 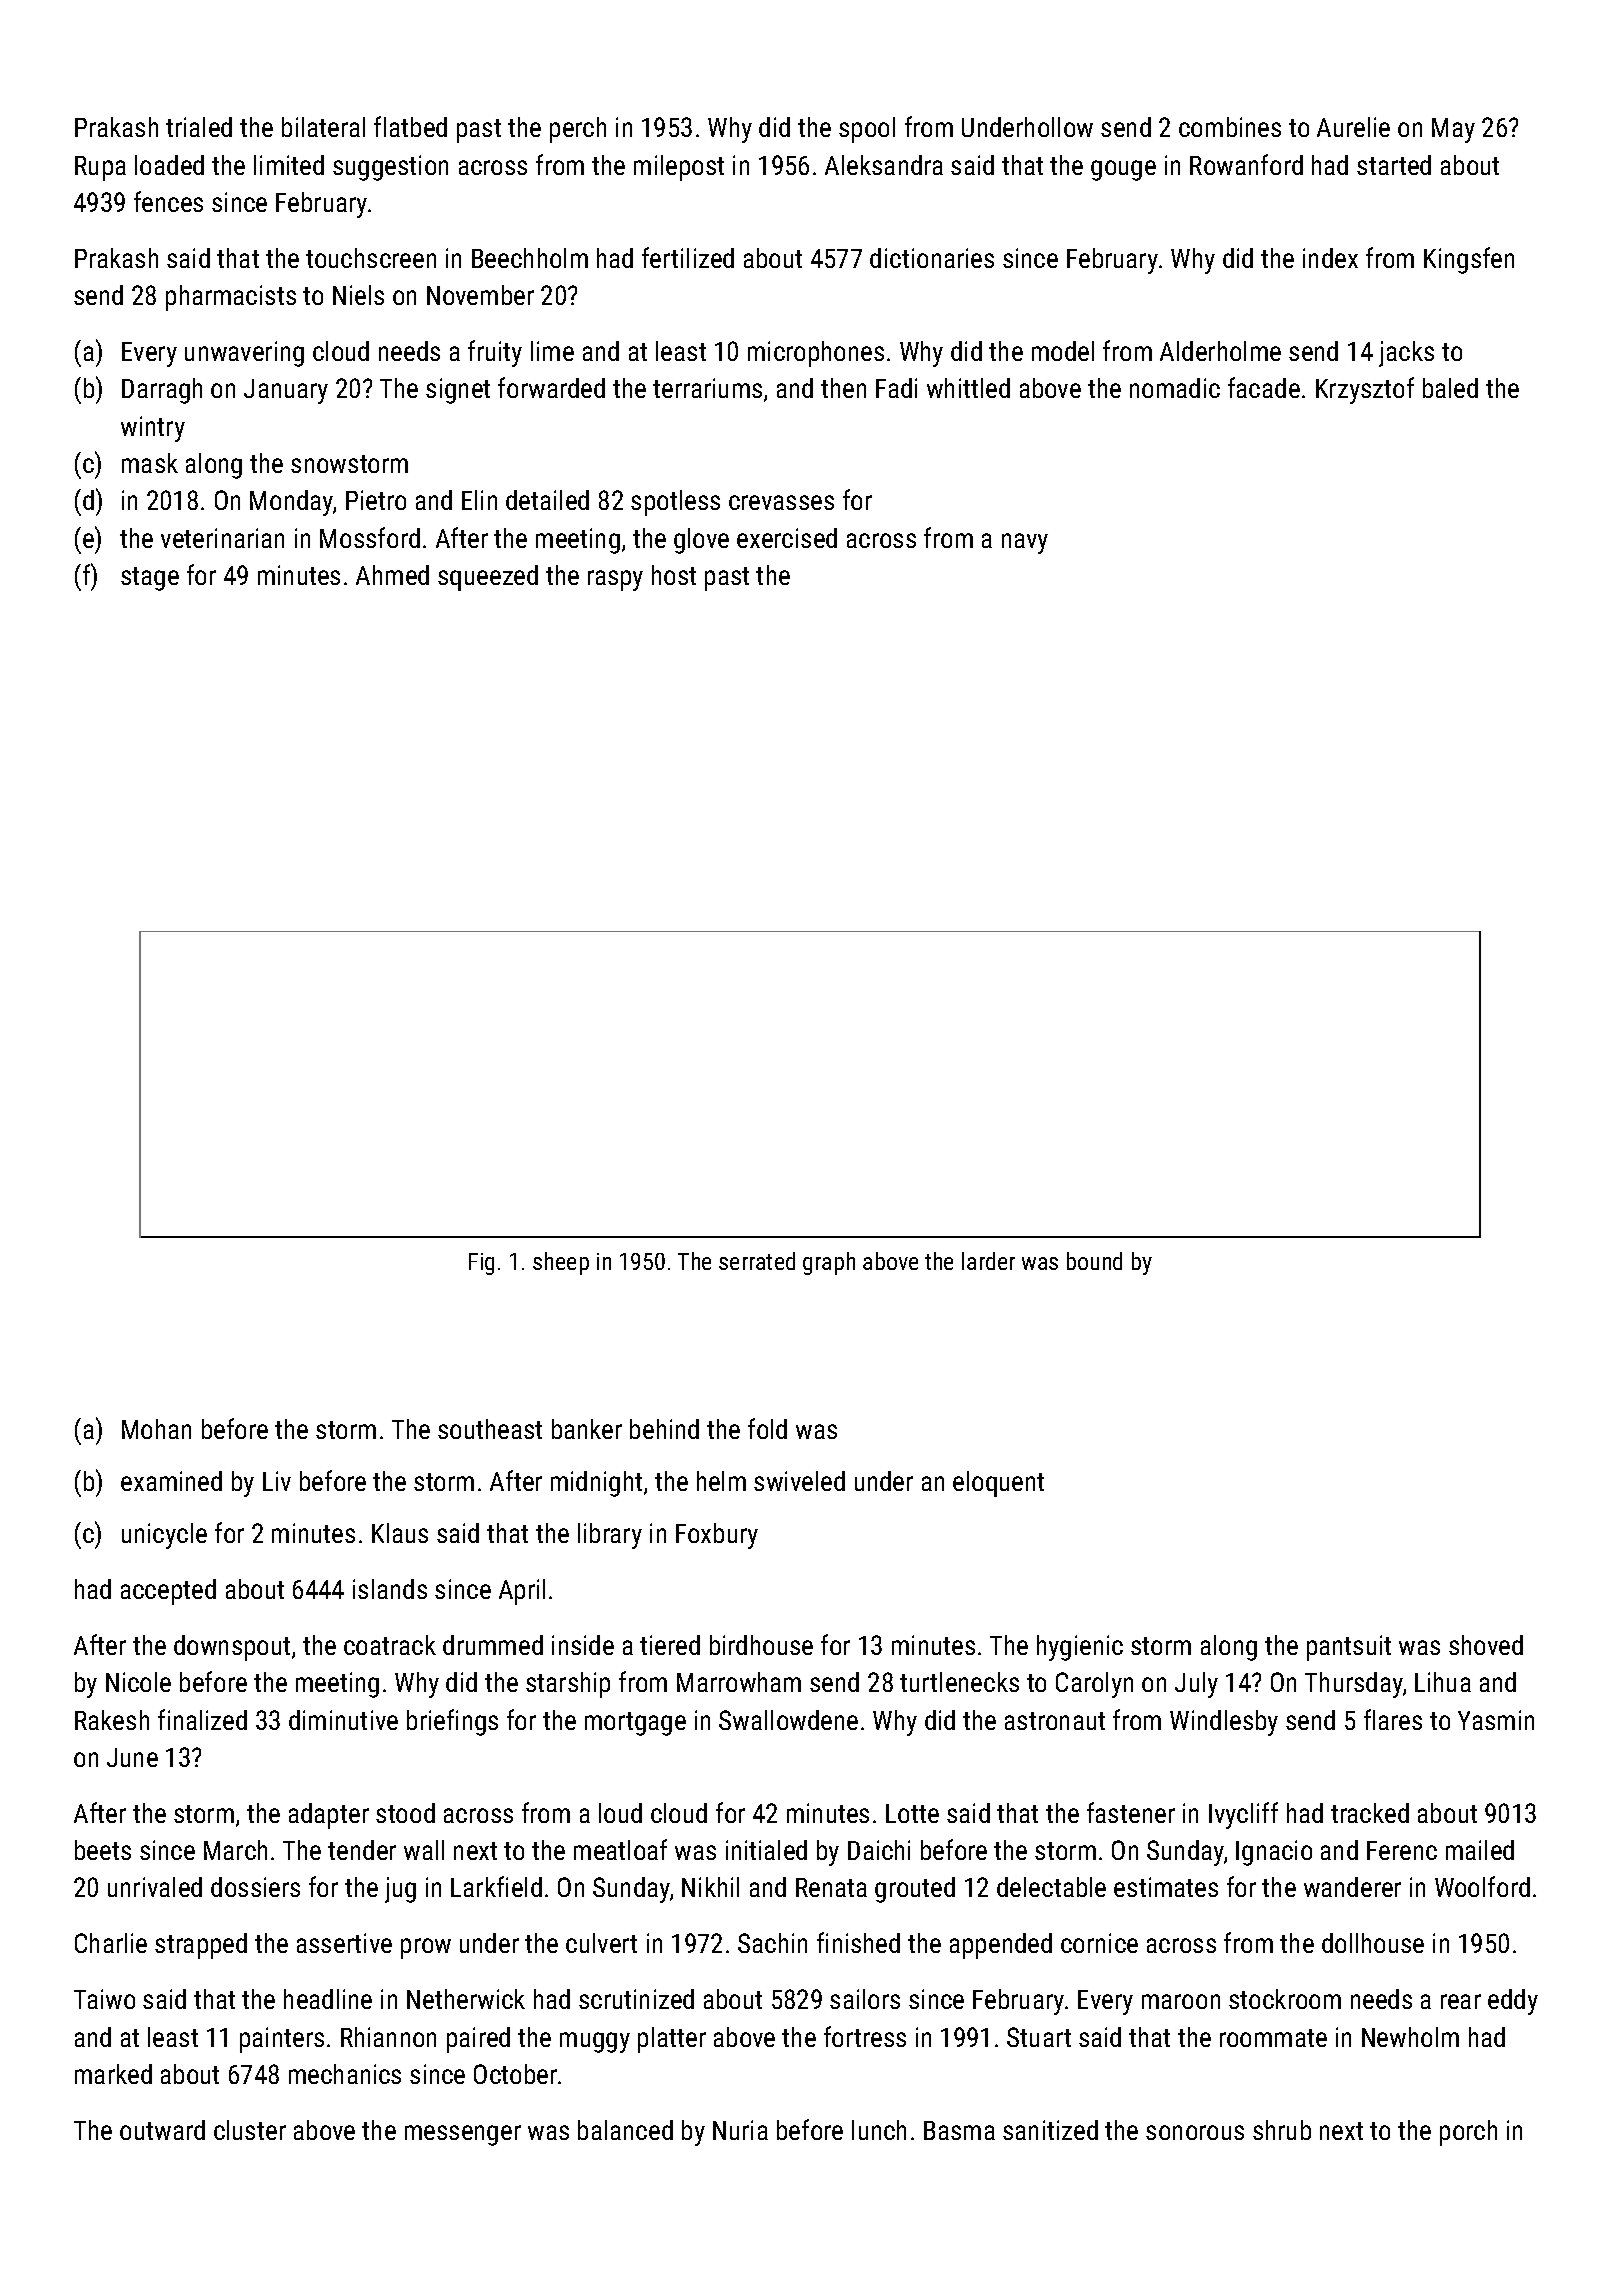 I want to click on Krzysztof, so click(x=1365, y=390).
